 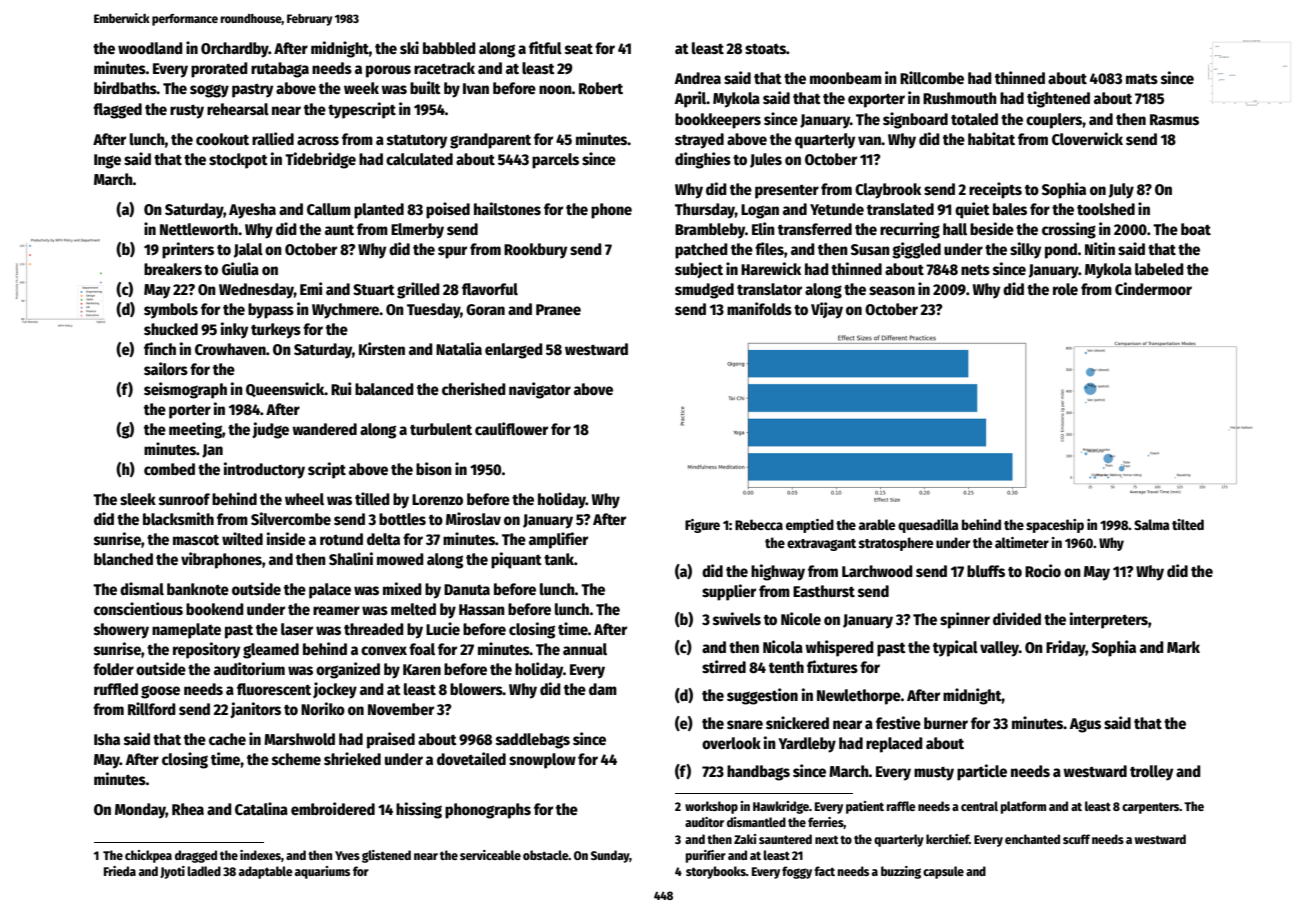 I want to click on mats, so click(x=1142, y=79).
